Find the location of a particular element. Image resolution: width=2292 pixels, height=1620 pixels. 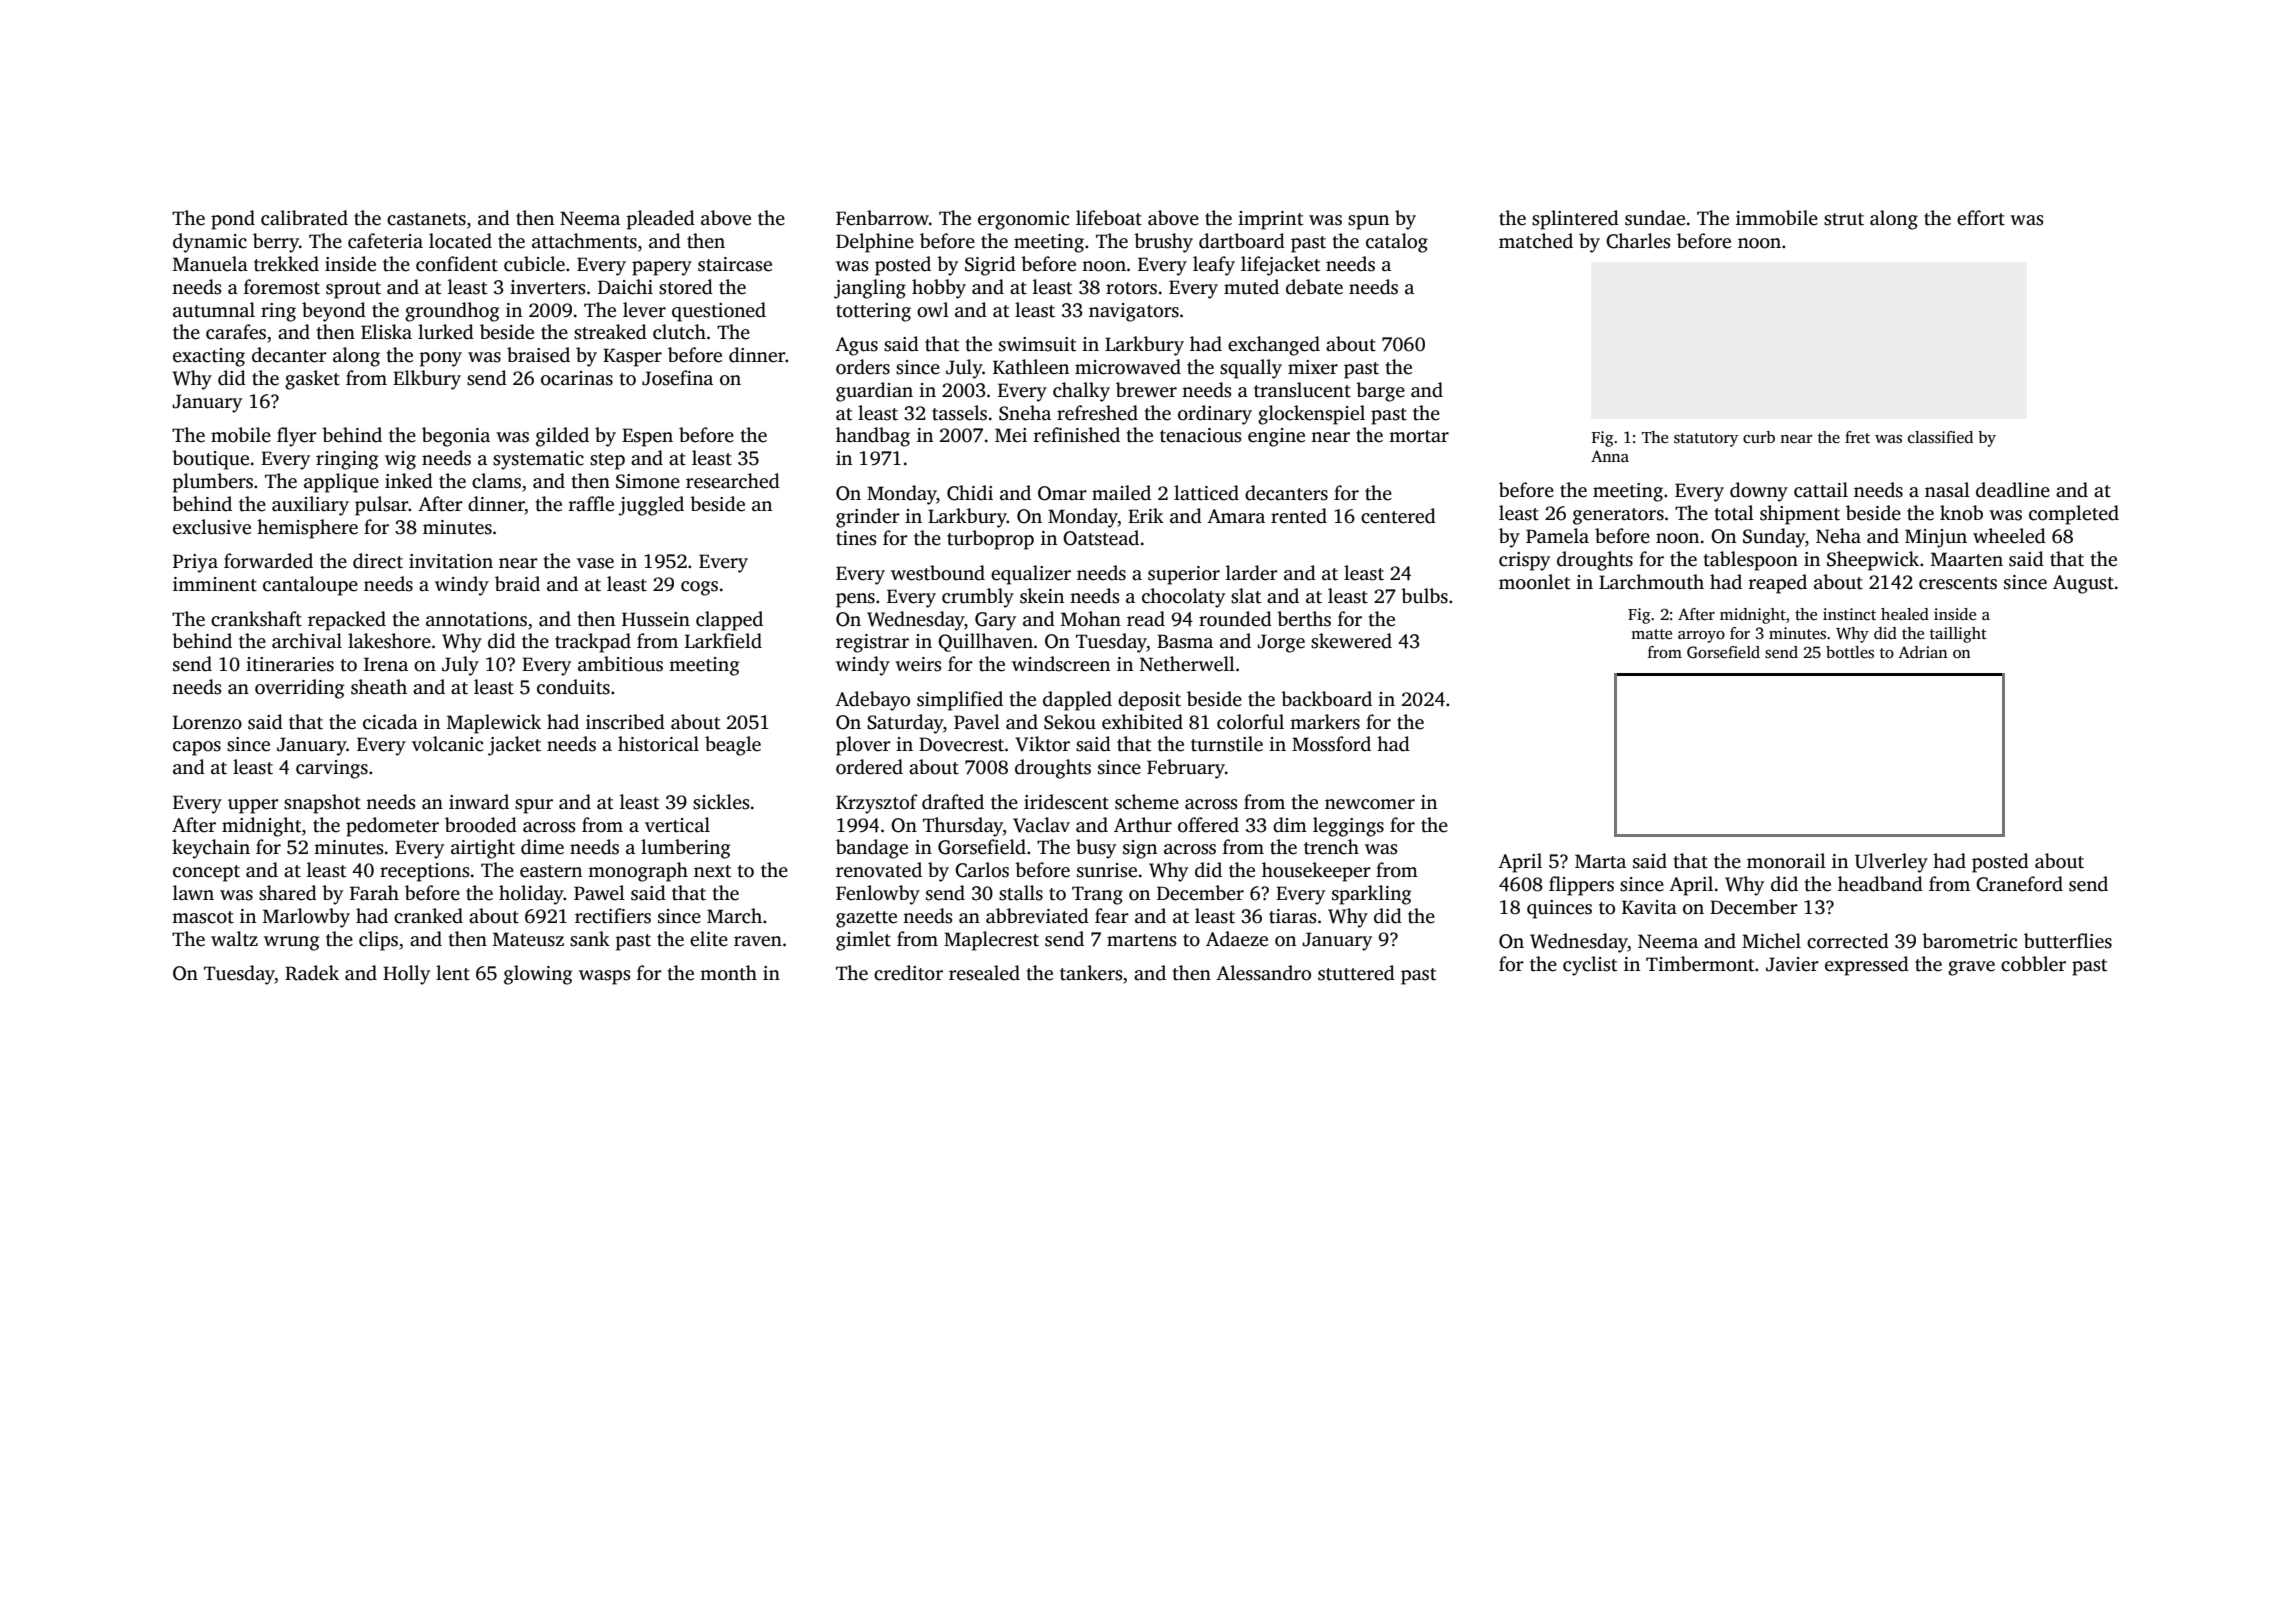

effort is located at coordinates (1981, 218).
